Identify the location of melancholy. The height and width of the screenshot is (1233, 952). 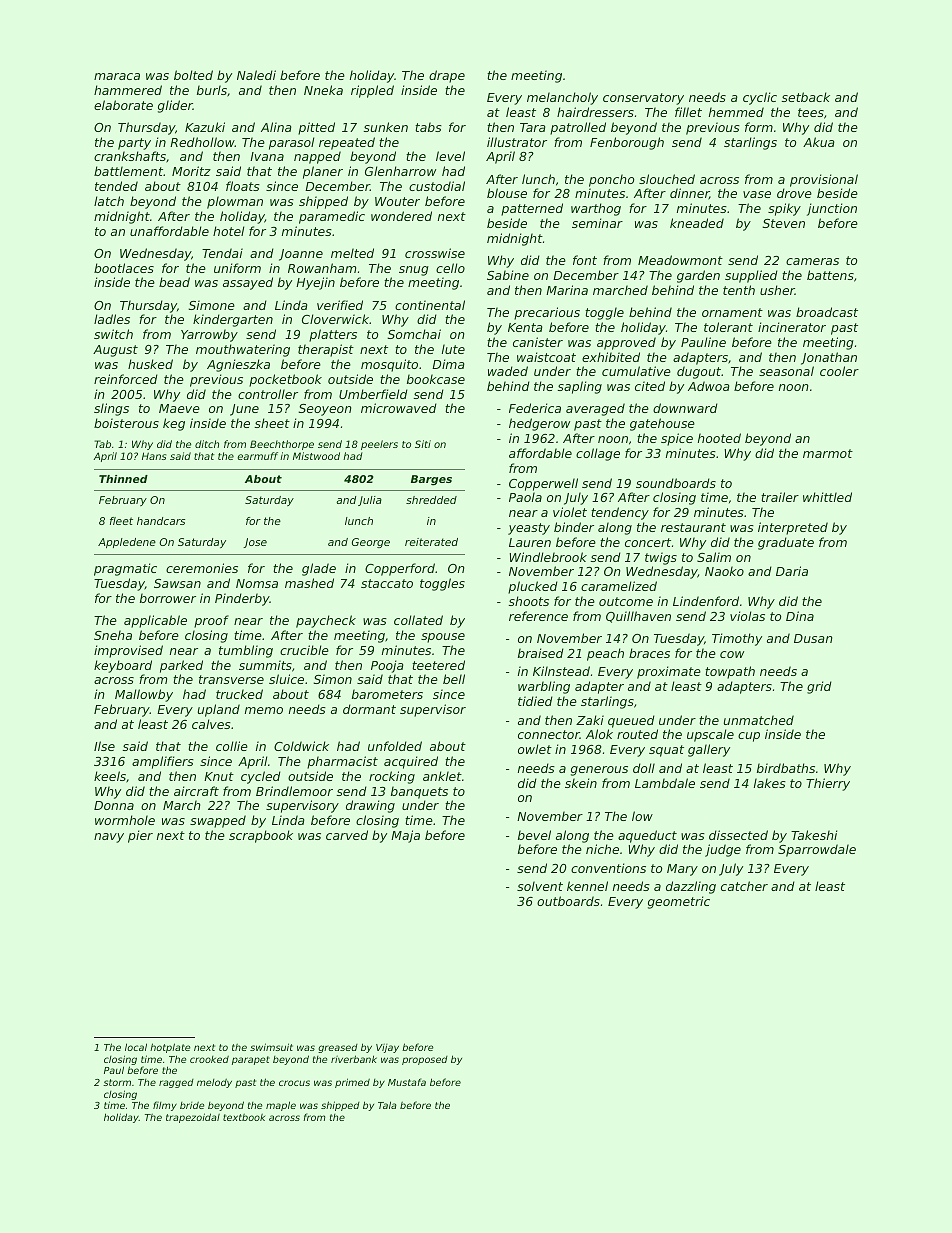
(562, 98).
